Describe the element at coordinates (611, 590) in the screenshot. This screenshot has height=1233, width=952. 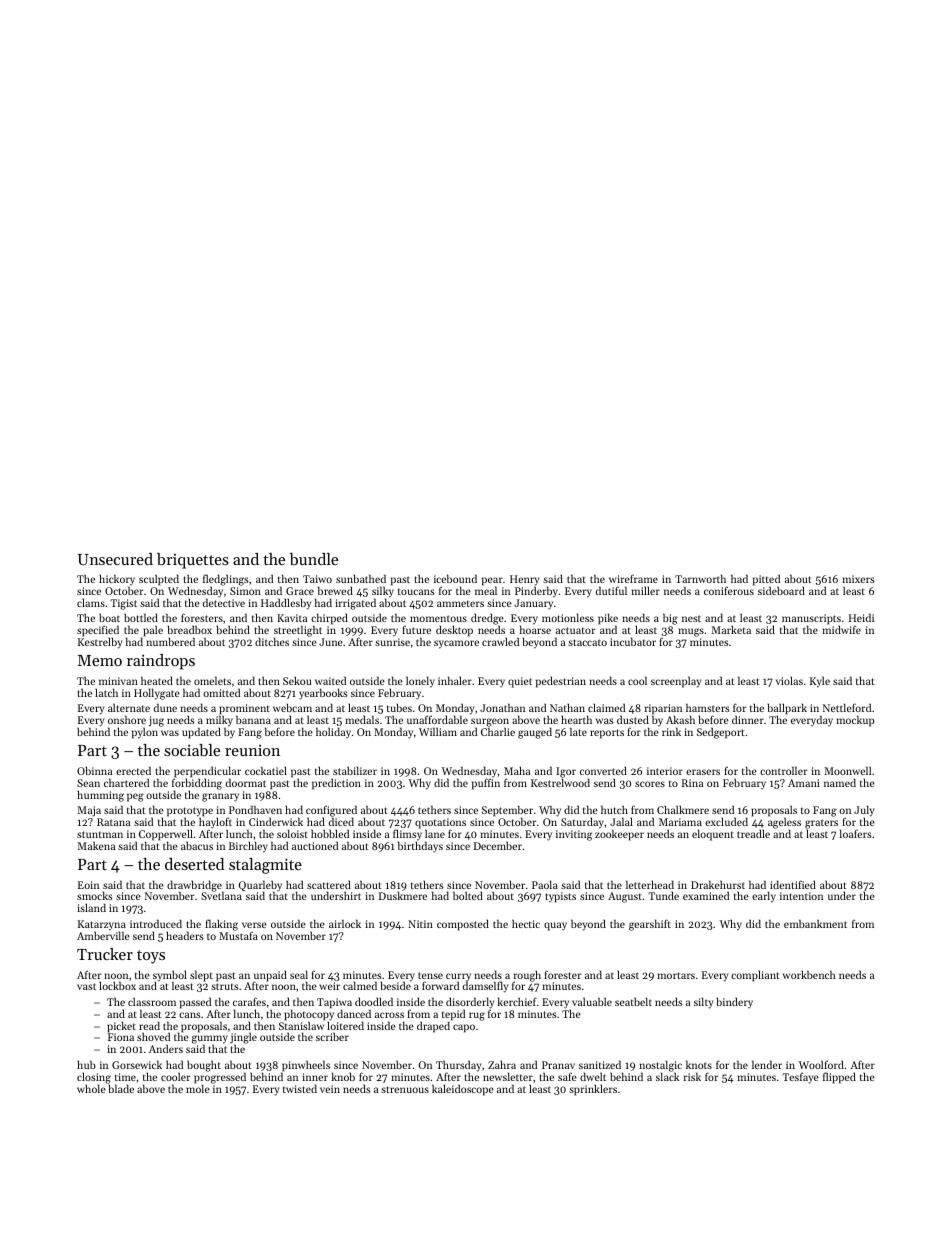
I see `dutiful` at that location.
